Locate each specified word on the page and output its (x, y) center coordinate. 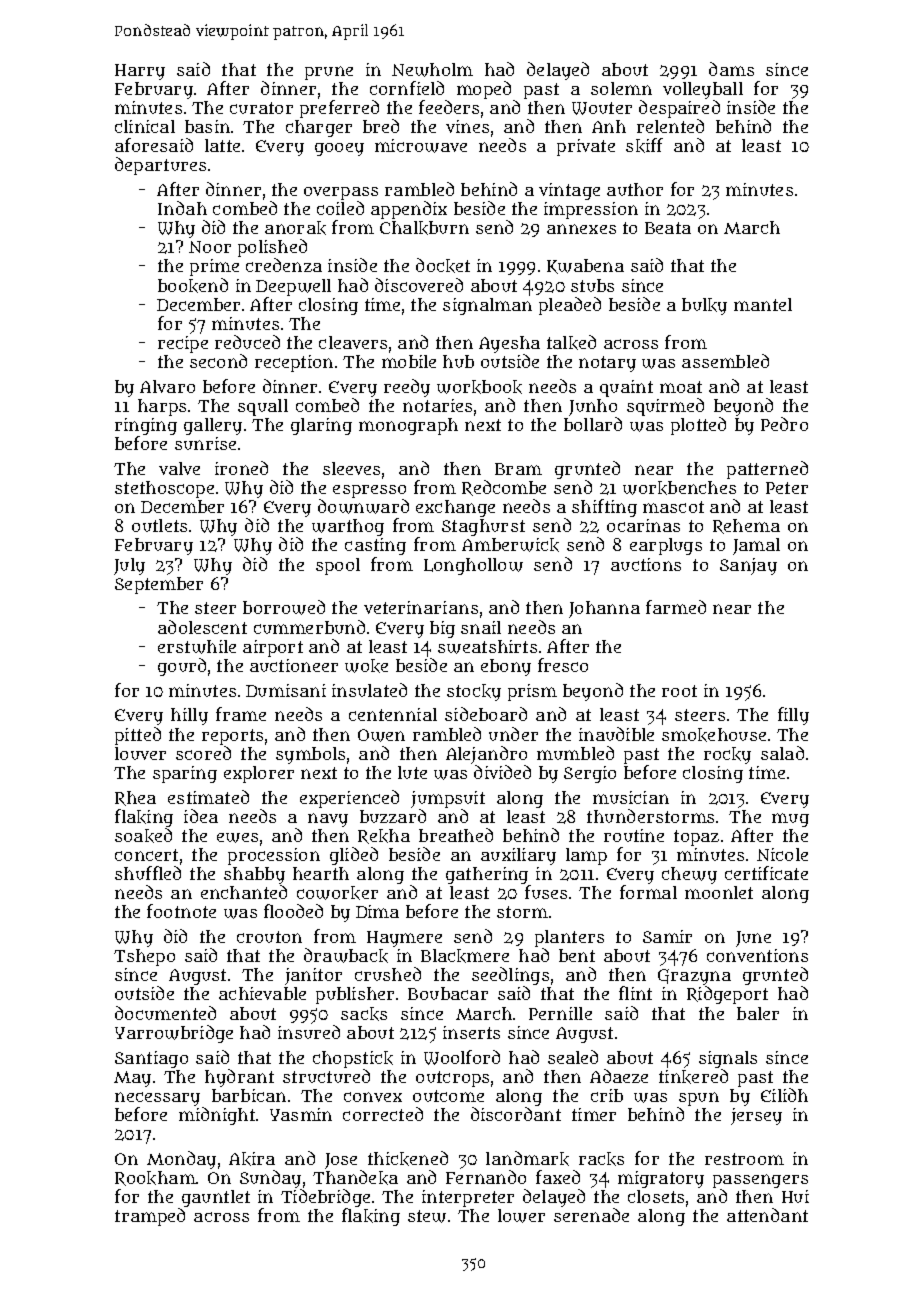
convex (373, 1097)
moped (484, 90)
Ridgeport (727, 995)
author (635, 189)
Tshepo (144, 957)
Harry (140, 72)
